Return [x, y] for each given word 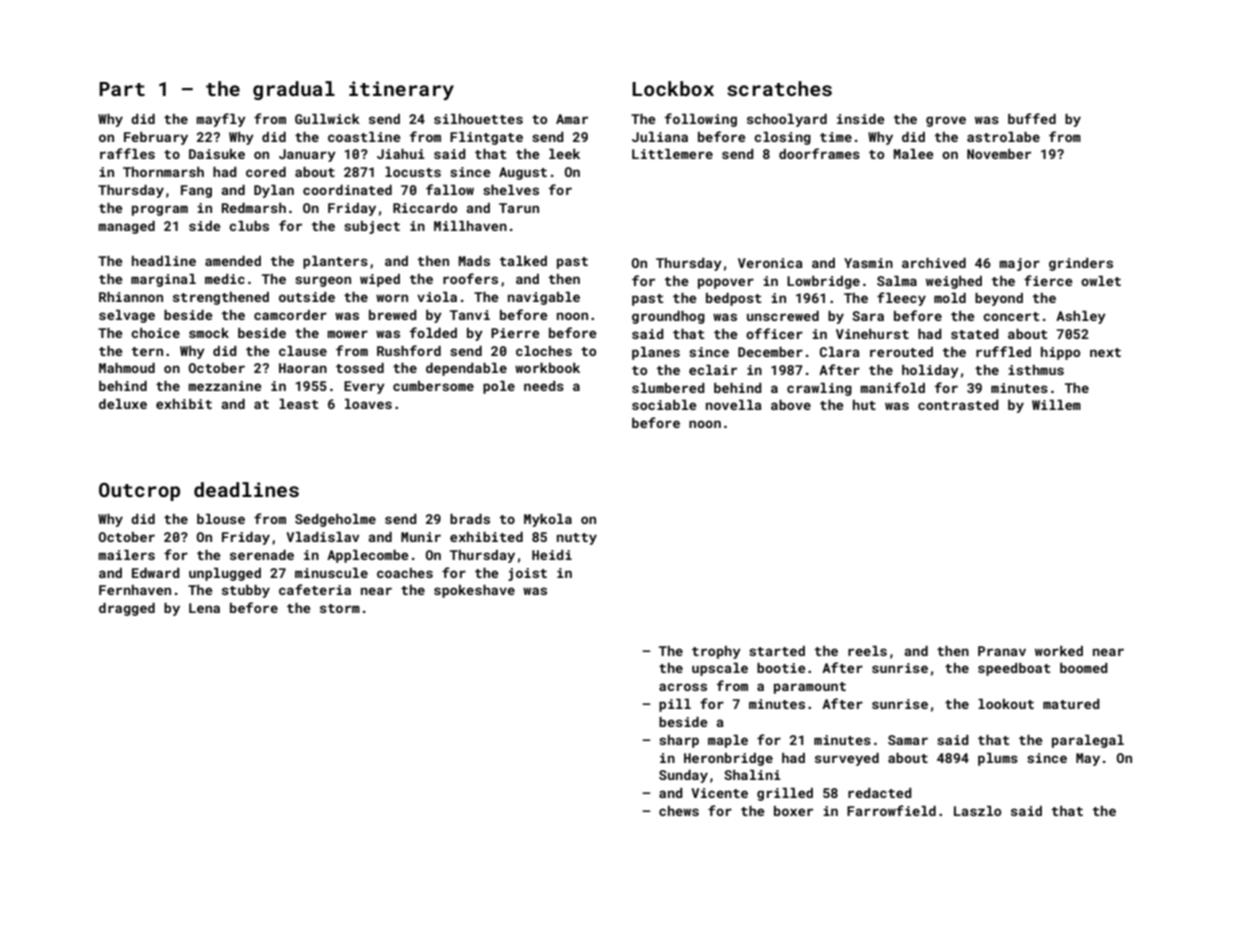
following [701, 120]
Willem [1056, 405]
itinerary [401, 90]
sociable [664, 405]
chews [679, 811]
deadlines [246, 489]
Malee [914, 154]
